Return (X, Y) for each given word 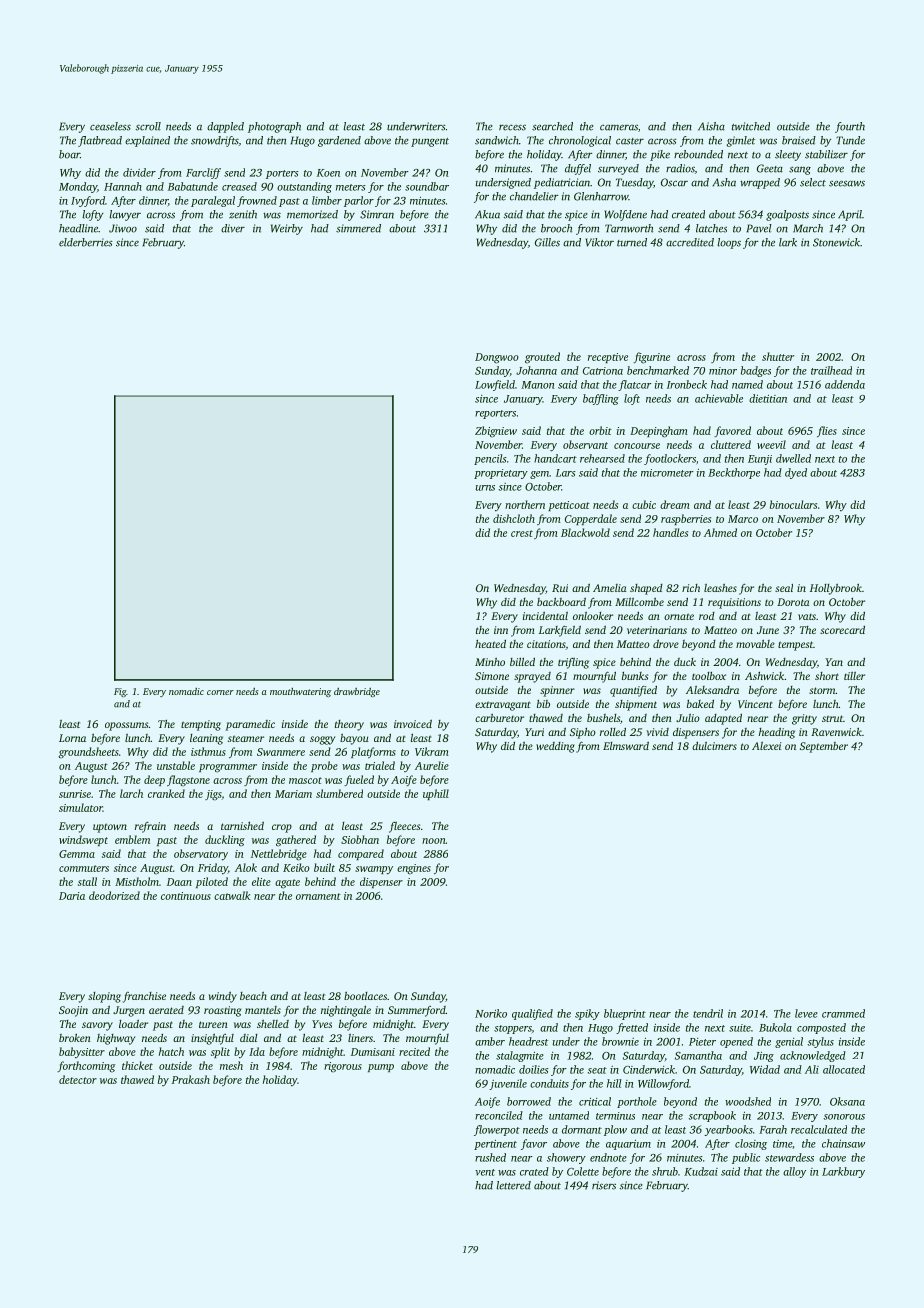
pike (660, 155)
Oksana (847, 1101)
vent (485, 1172)
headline (78, 228)
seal (784, 588)
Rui (560, 588)
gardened (339, 141)
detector (78, 1079)
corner (220, 692)
